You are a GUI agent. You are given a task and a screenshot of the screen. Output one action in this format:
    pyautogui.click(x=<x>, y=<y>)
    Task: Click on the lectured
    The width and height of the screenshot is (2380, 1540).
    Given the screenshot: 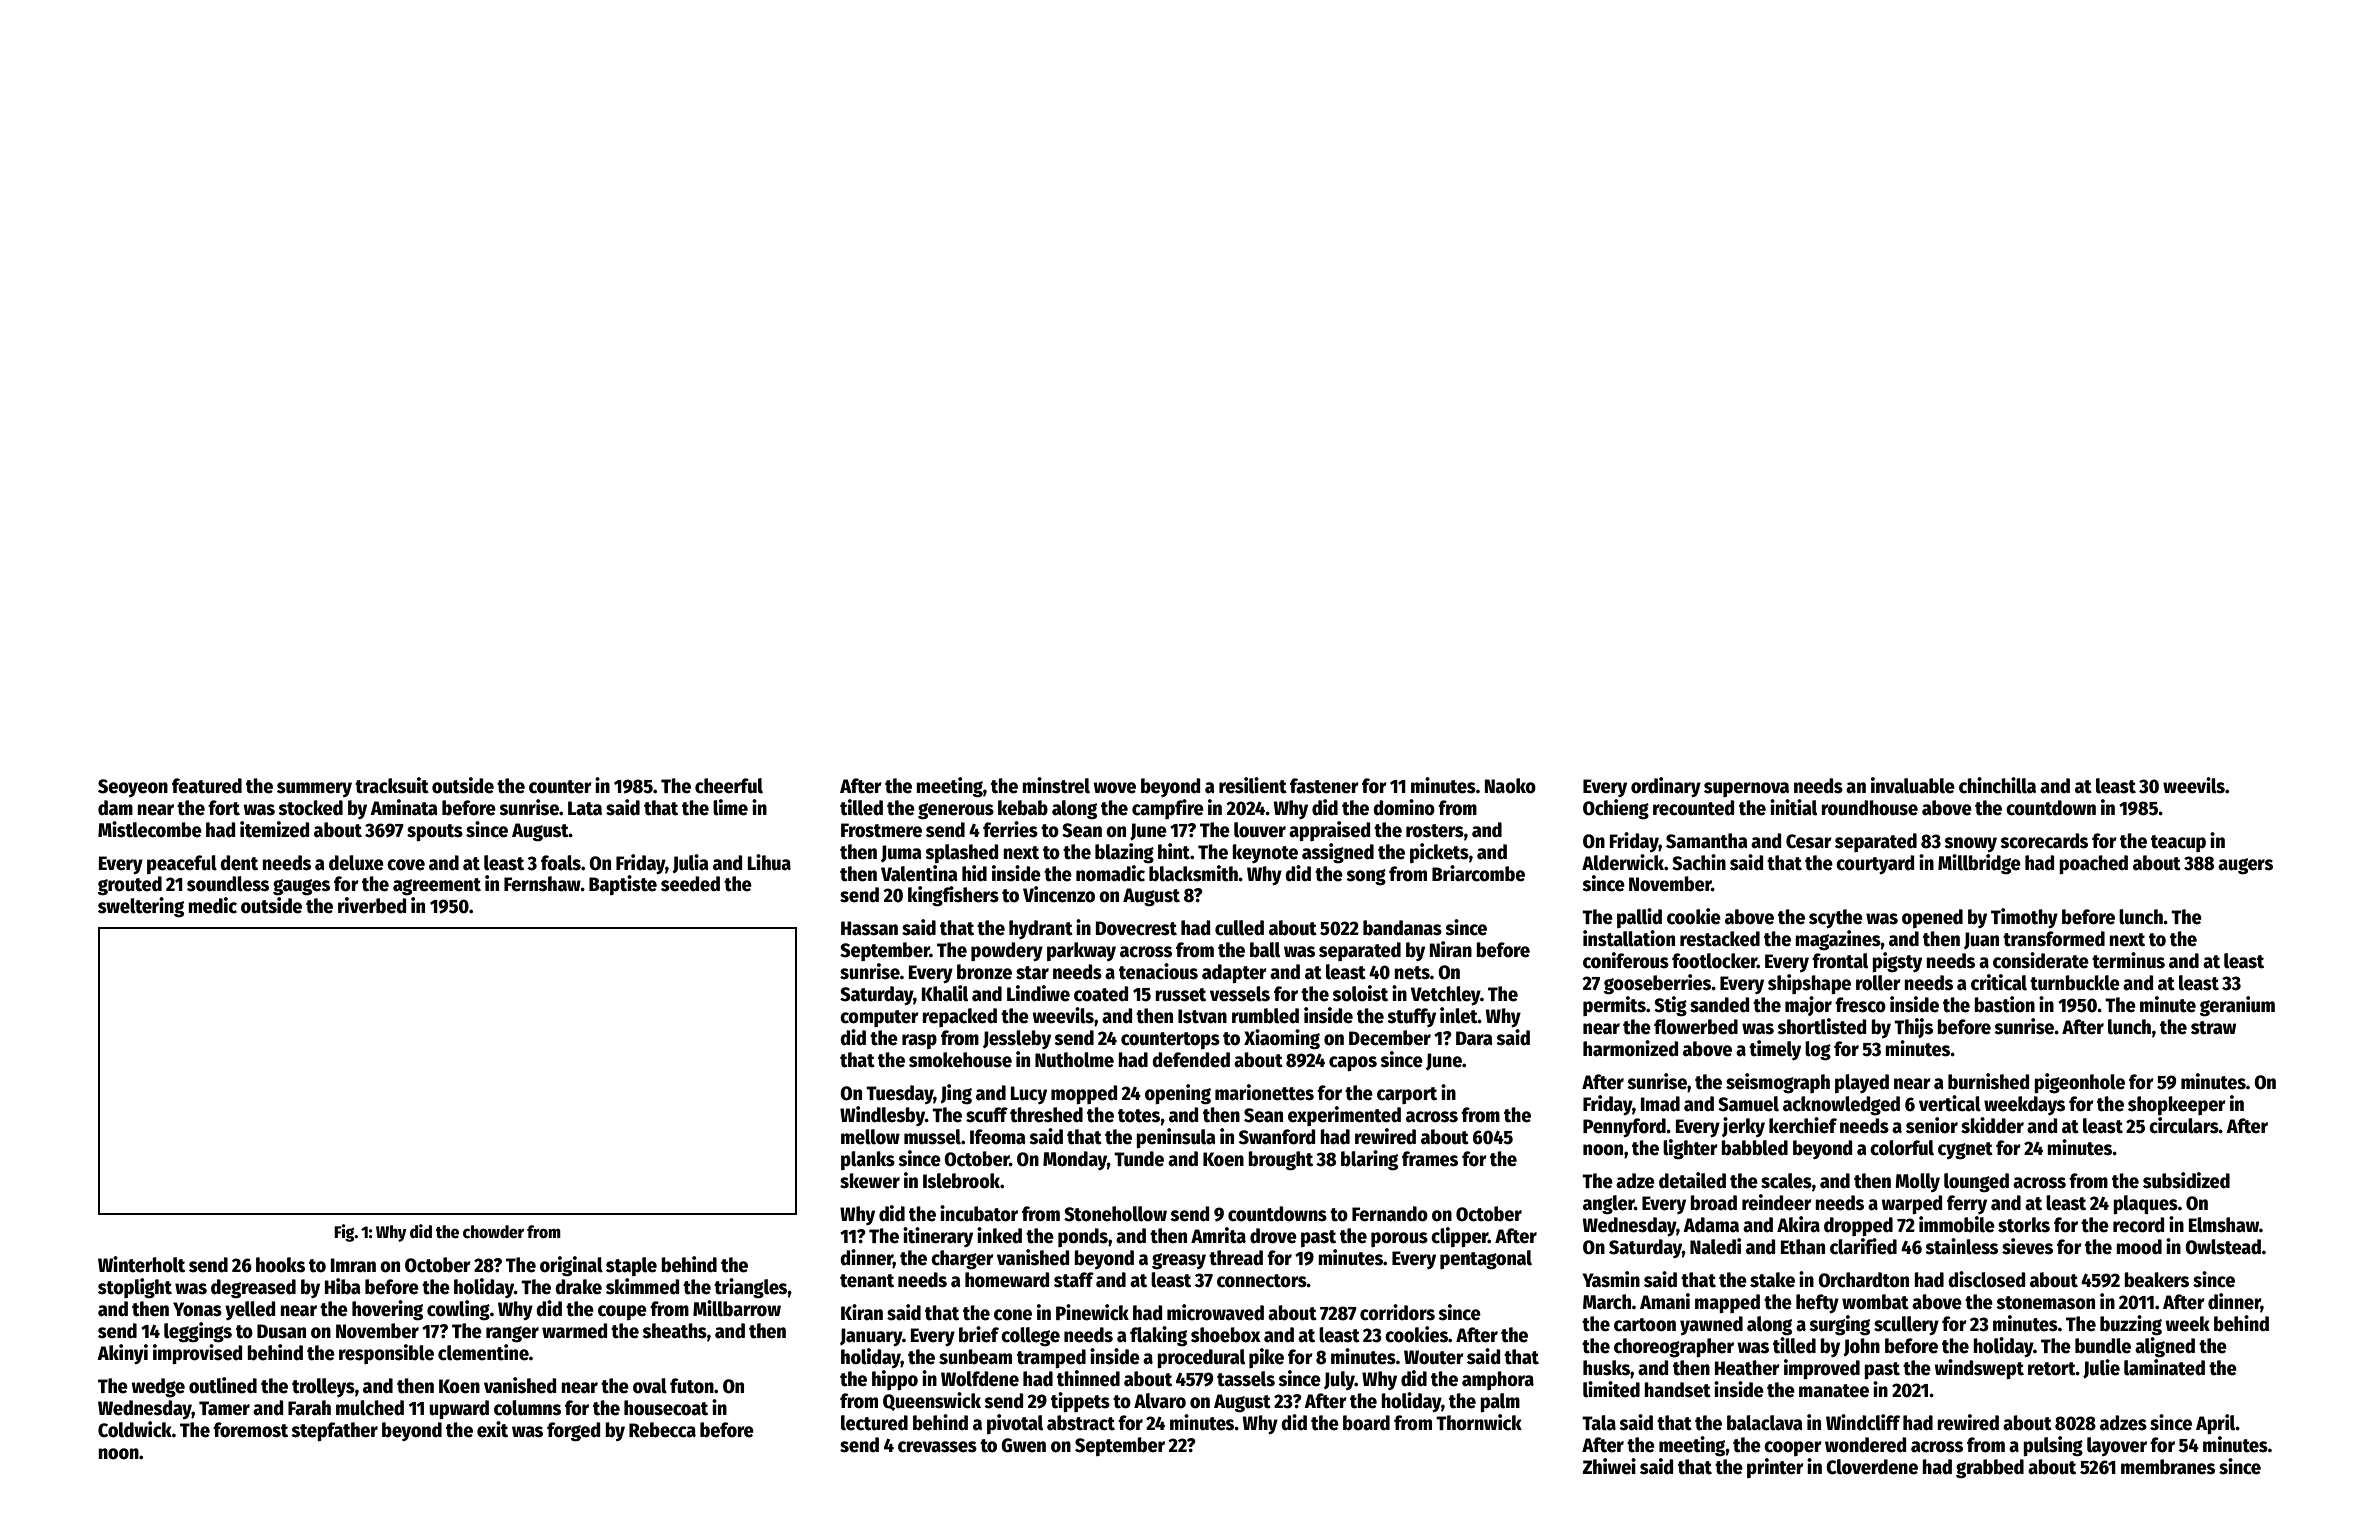 What is the action you would take?
    pyautogui.click(x=874, y=1423)
